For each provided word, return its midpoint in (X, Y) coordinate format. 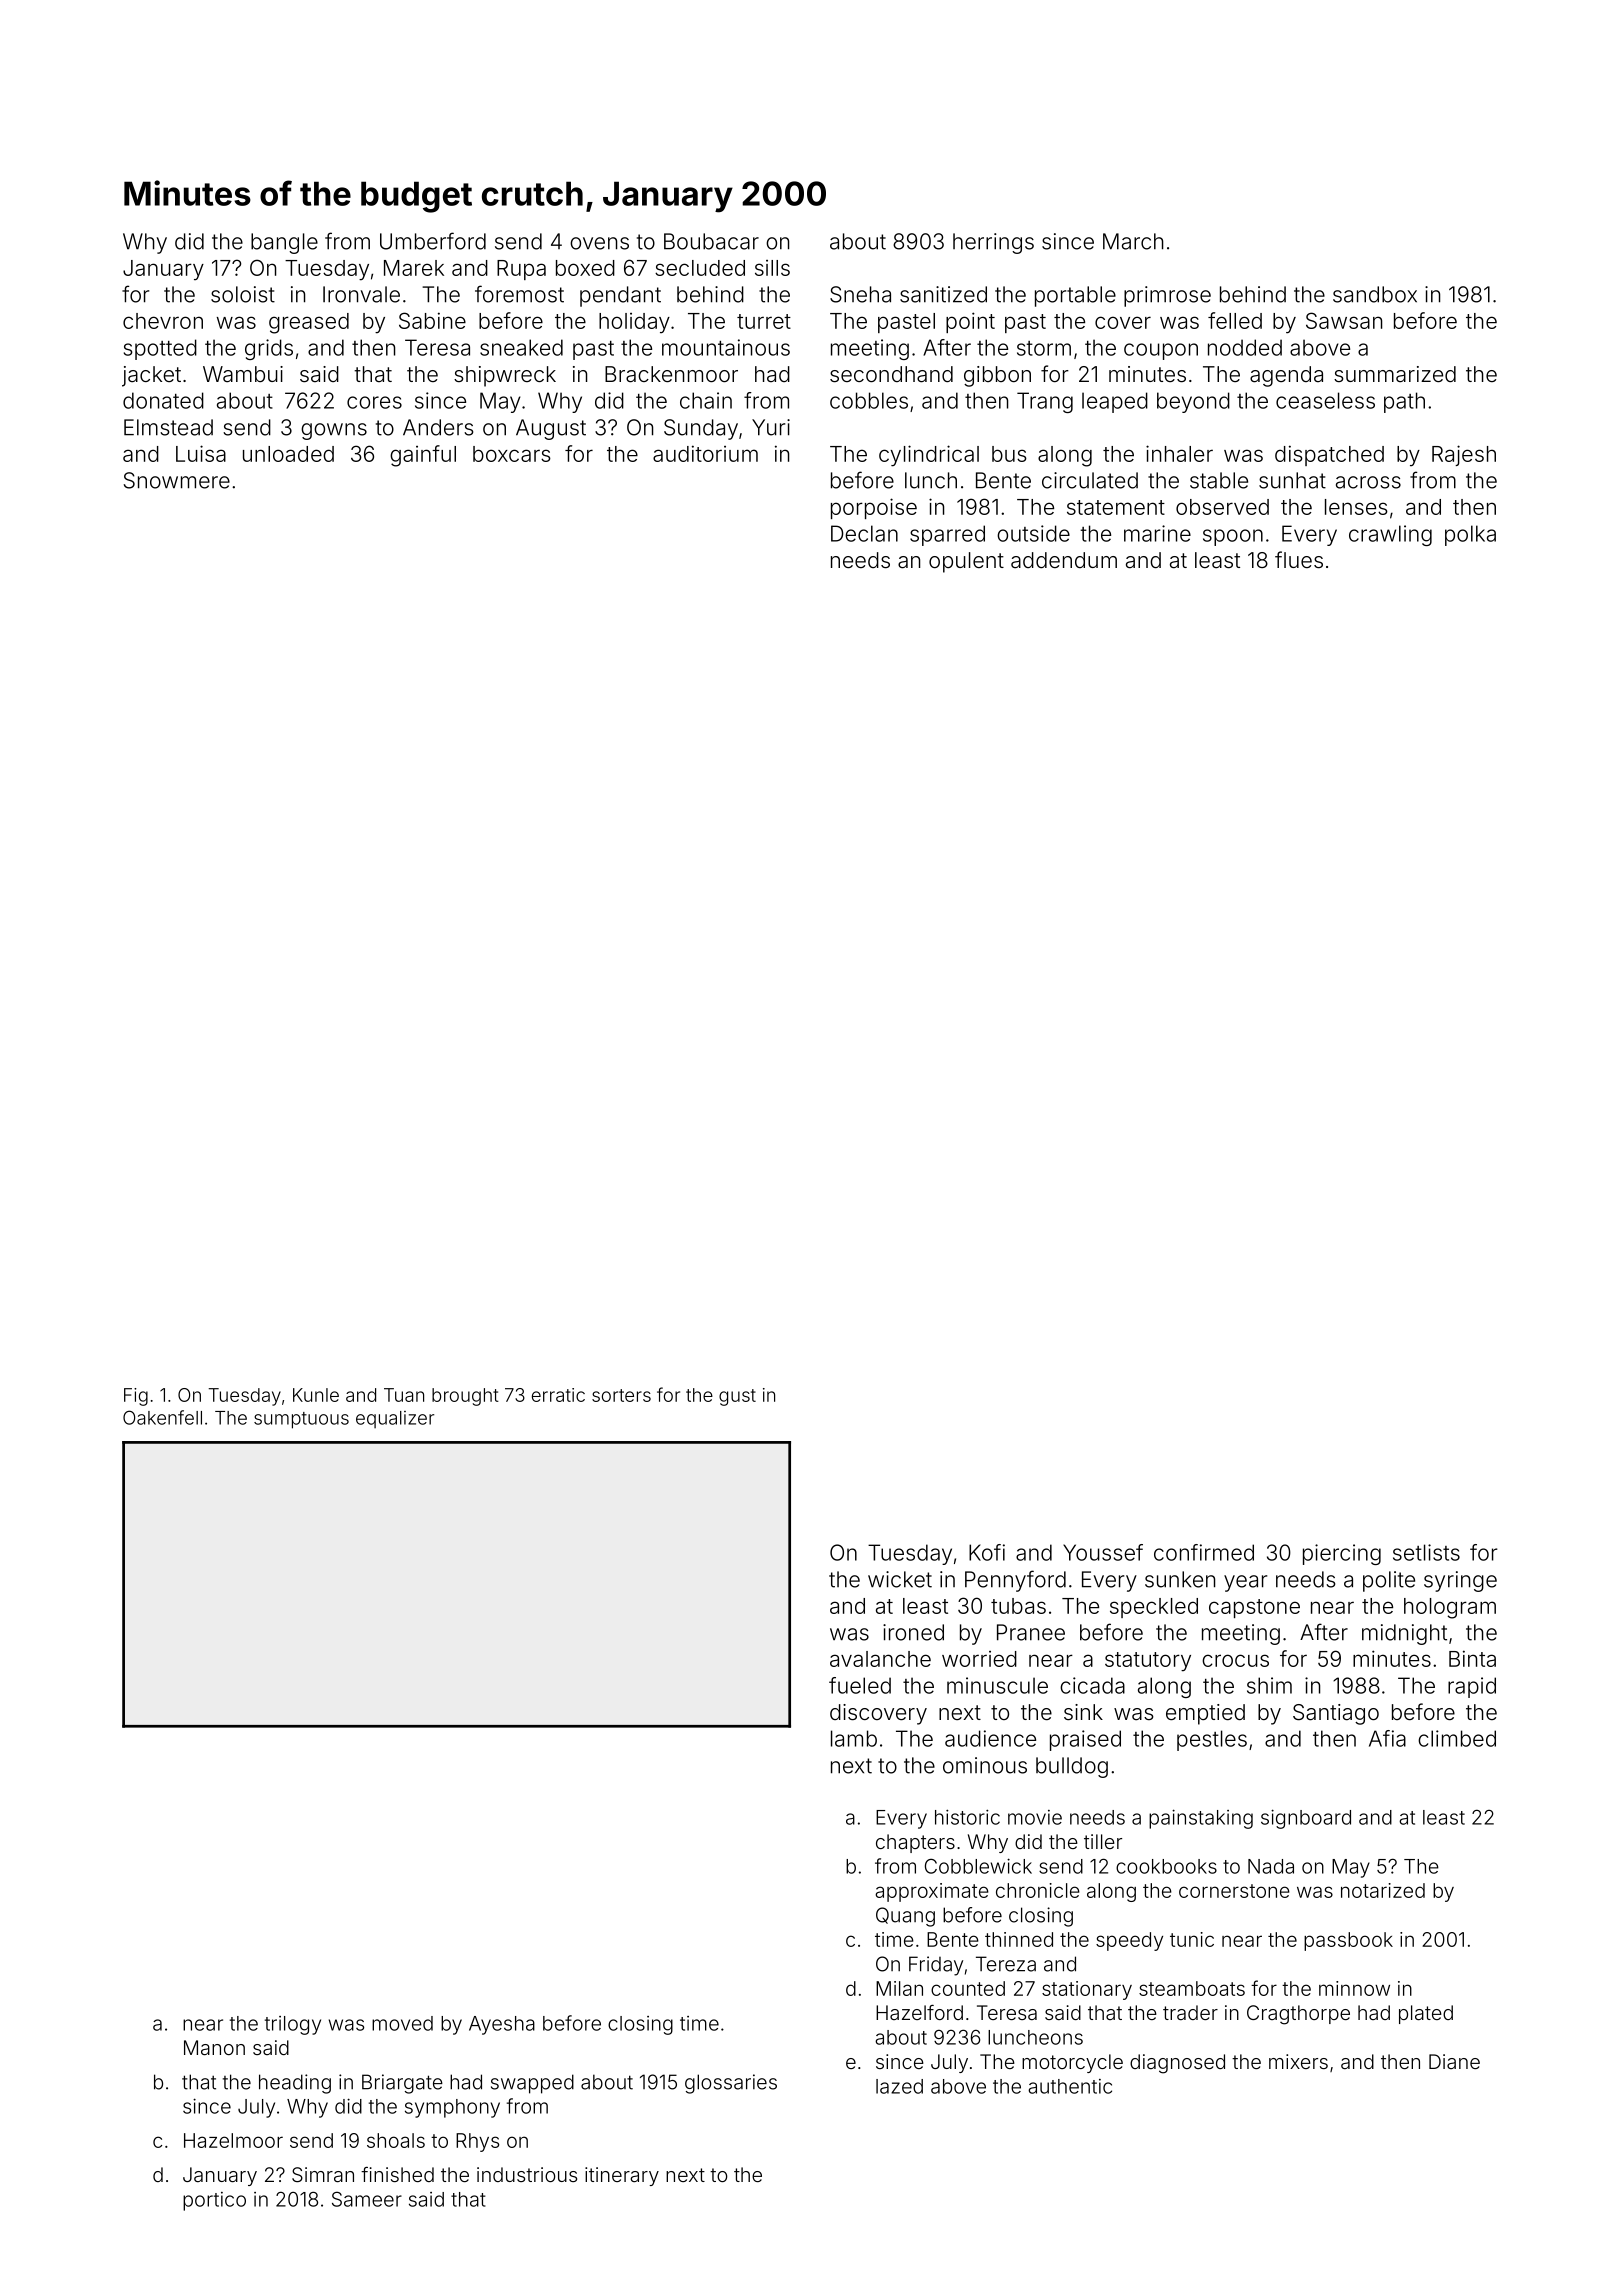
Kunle (316, 1395)
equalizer (395, 1419)
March (1133, 241)
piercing (1342, 1554)
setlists (1426, 1552)
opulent (966, 562)
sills (772, 268)
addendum (1064, 560)
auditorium (705, 453)
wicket (900, 1579)
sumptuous (301, 1420)
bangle (284, 243)
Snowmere (177, 480)
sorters (621, 1395)
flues (1299, 559)
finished (397, 2174)
